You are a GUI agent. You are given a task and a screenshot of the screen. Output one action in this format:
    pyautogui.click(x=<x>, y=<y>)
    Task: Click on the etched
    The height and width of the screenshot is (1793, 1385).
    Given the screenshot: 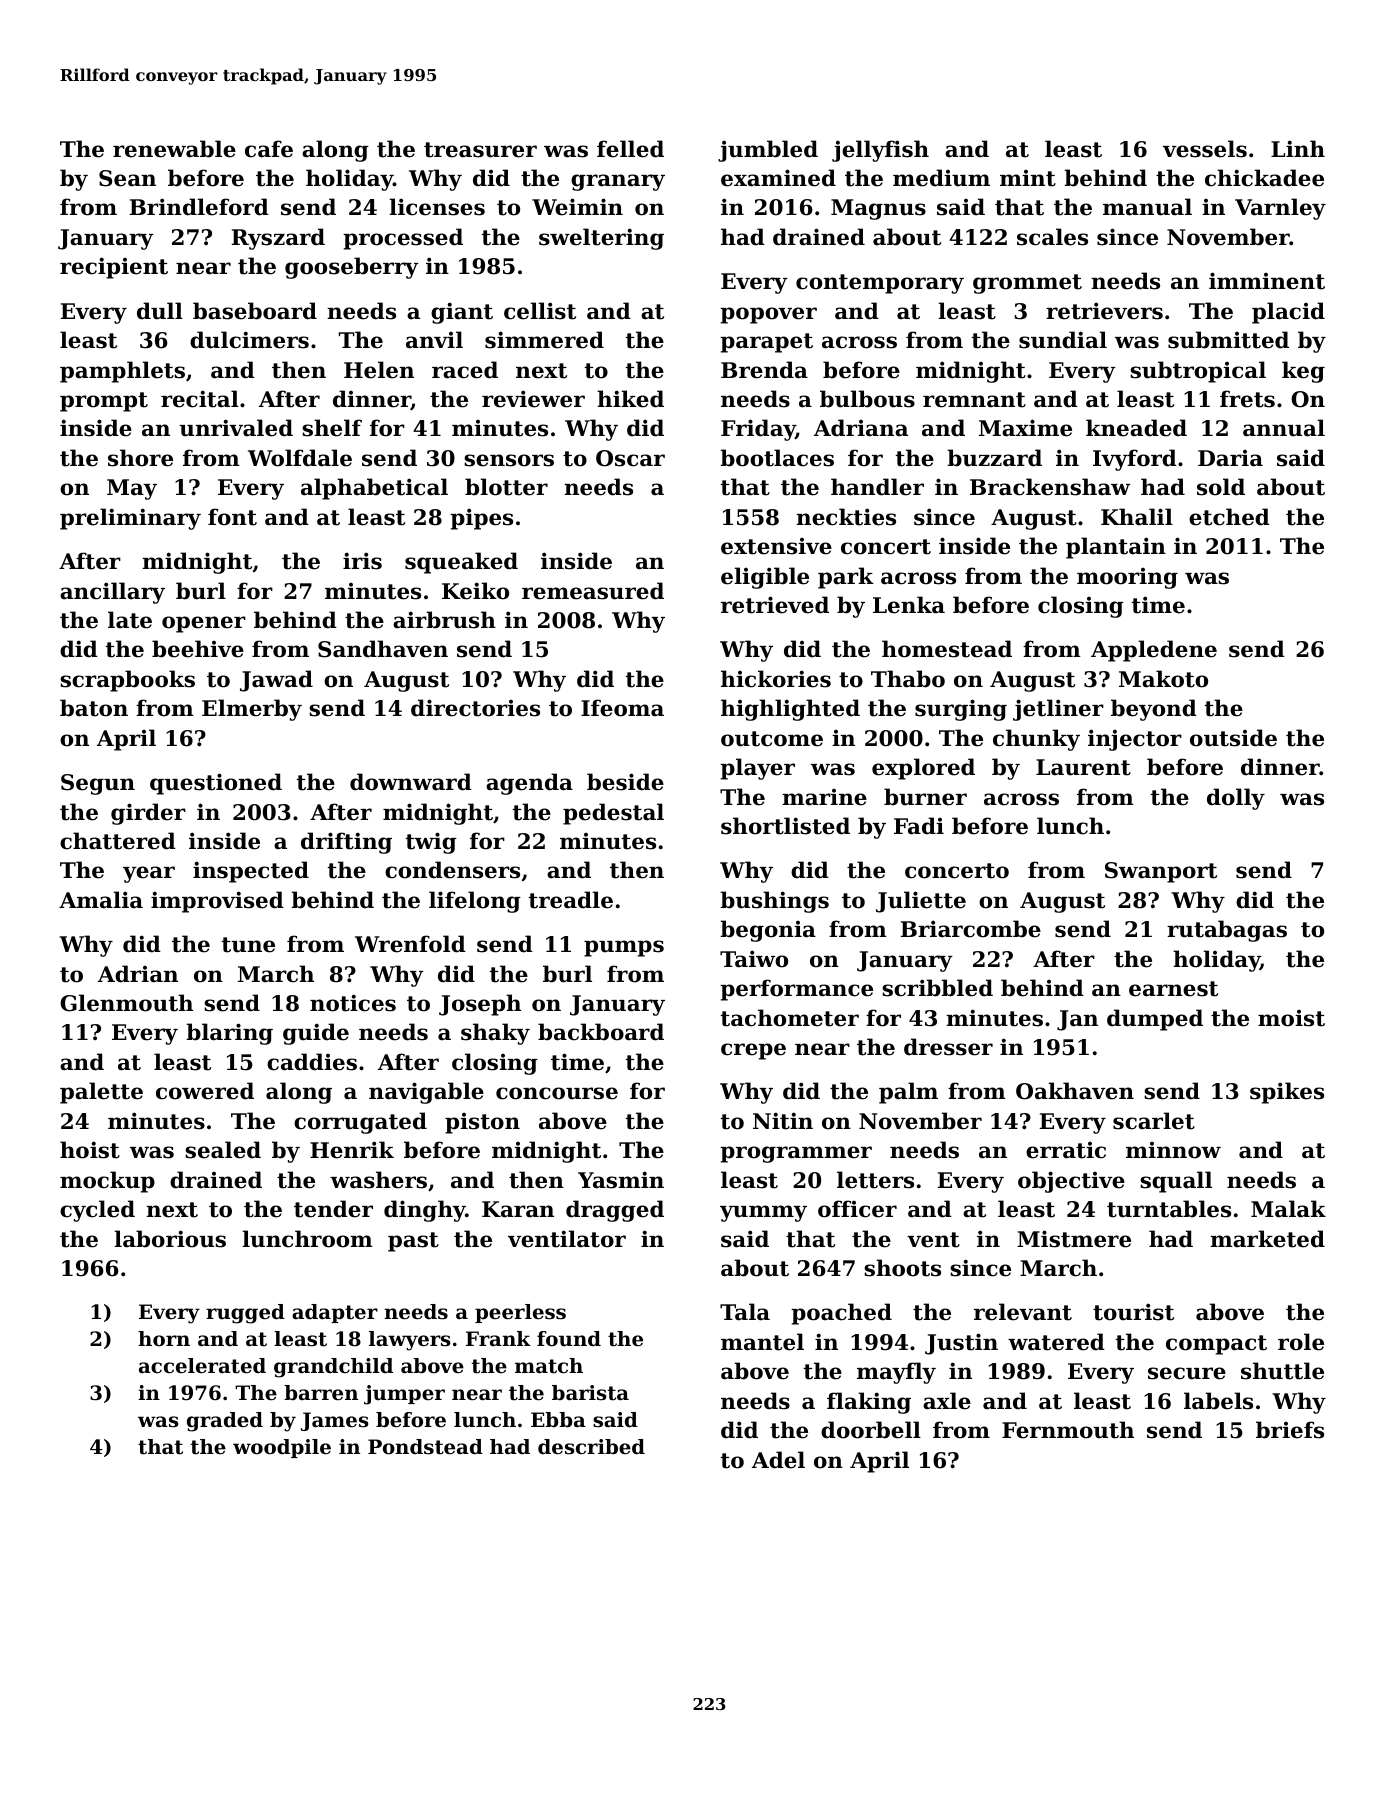 What is the action you would take?
    pyautogui.click(x=1229, y=517)
